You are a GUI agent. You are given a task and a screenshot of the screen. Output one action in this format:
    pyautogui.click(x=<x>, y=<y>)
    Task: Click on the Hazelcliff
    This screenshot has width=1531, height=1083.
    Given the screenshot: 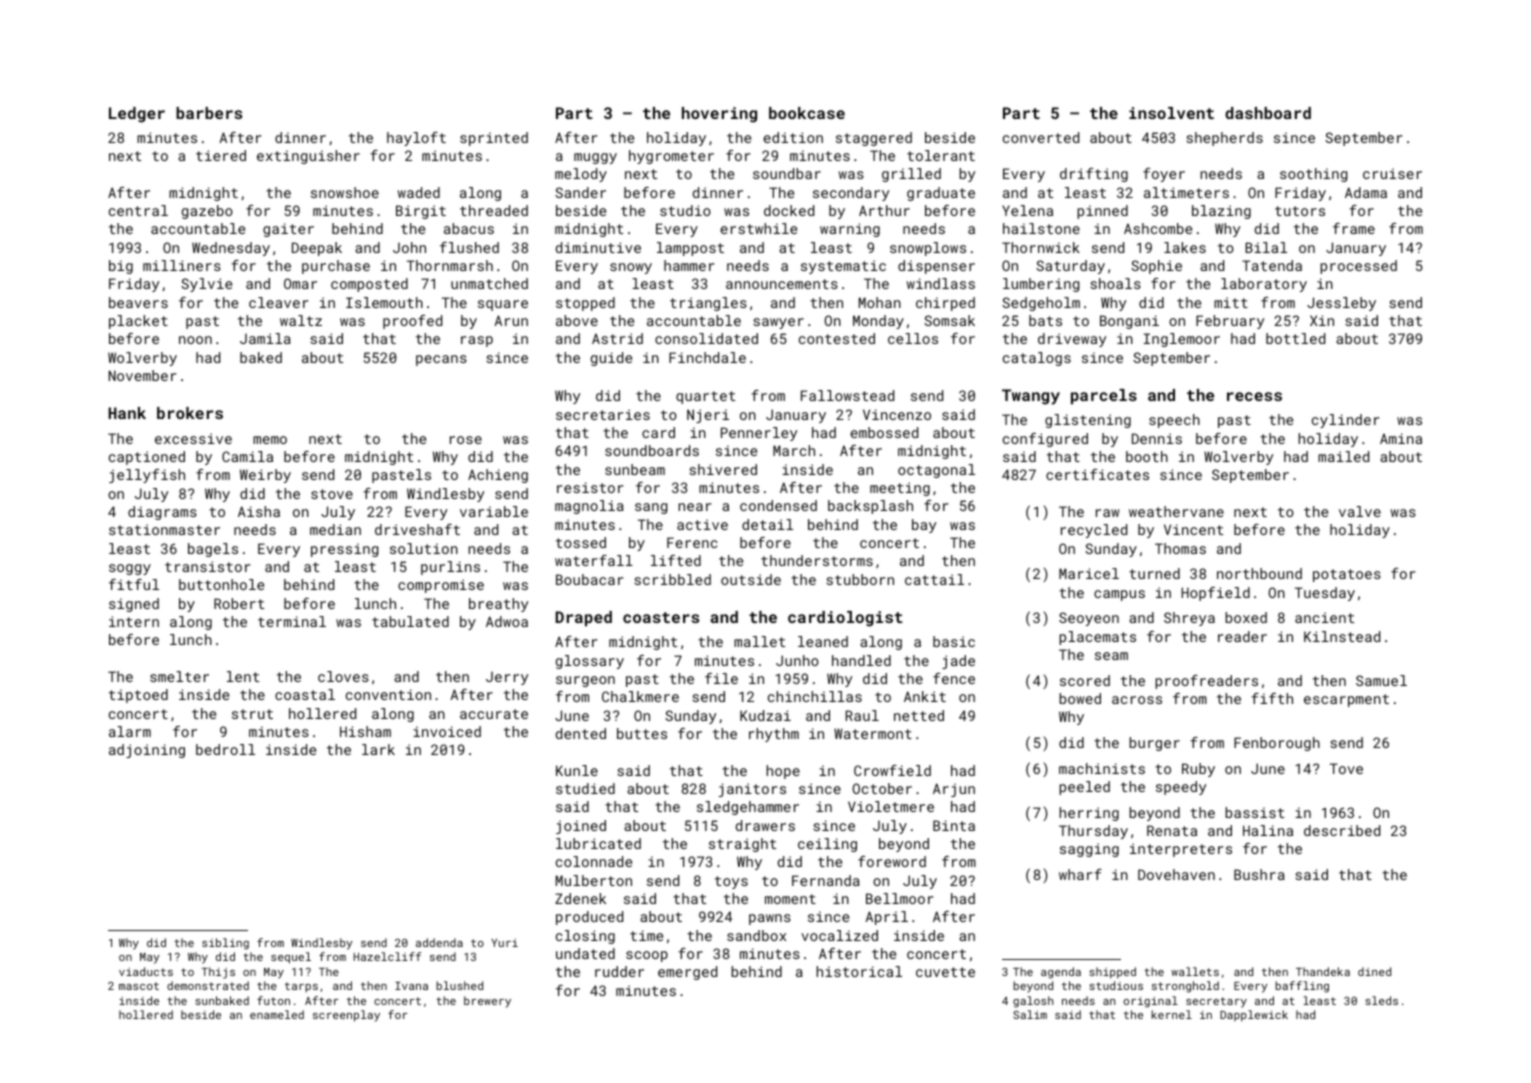 What is the action you would take?
    pyautogui.click(x=387, y=956)
